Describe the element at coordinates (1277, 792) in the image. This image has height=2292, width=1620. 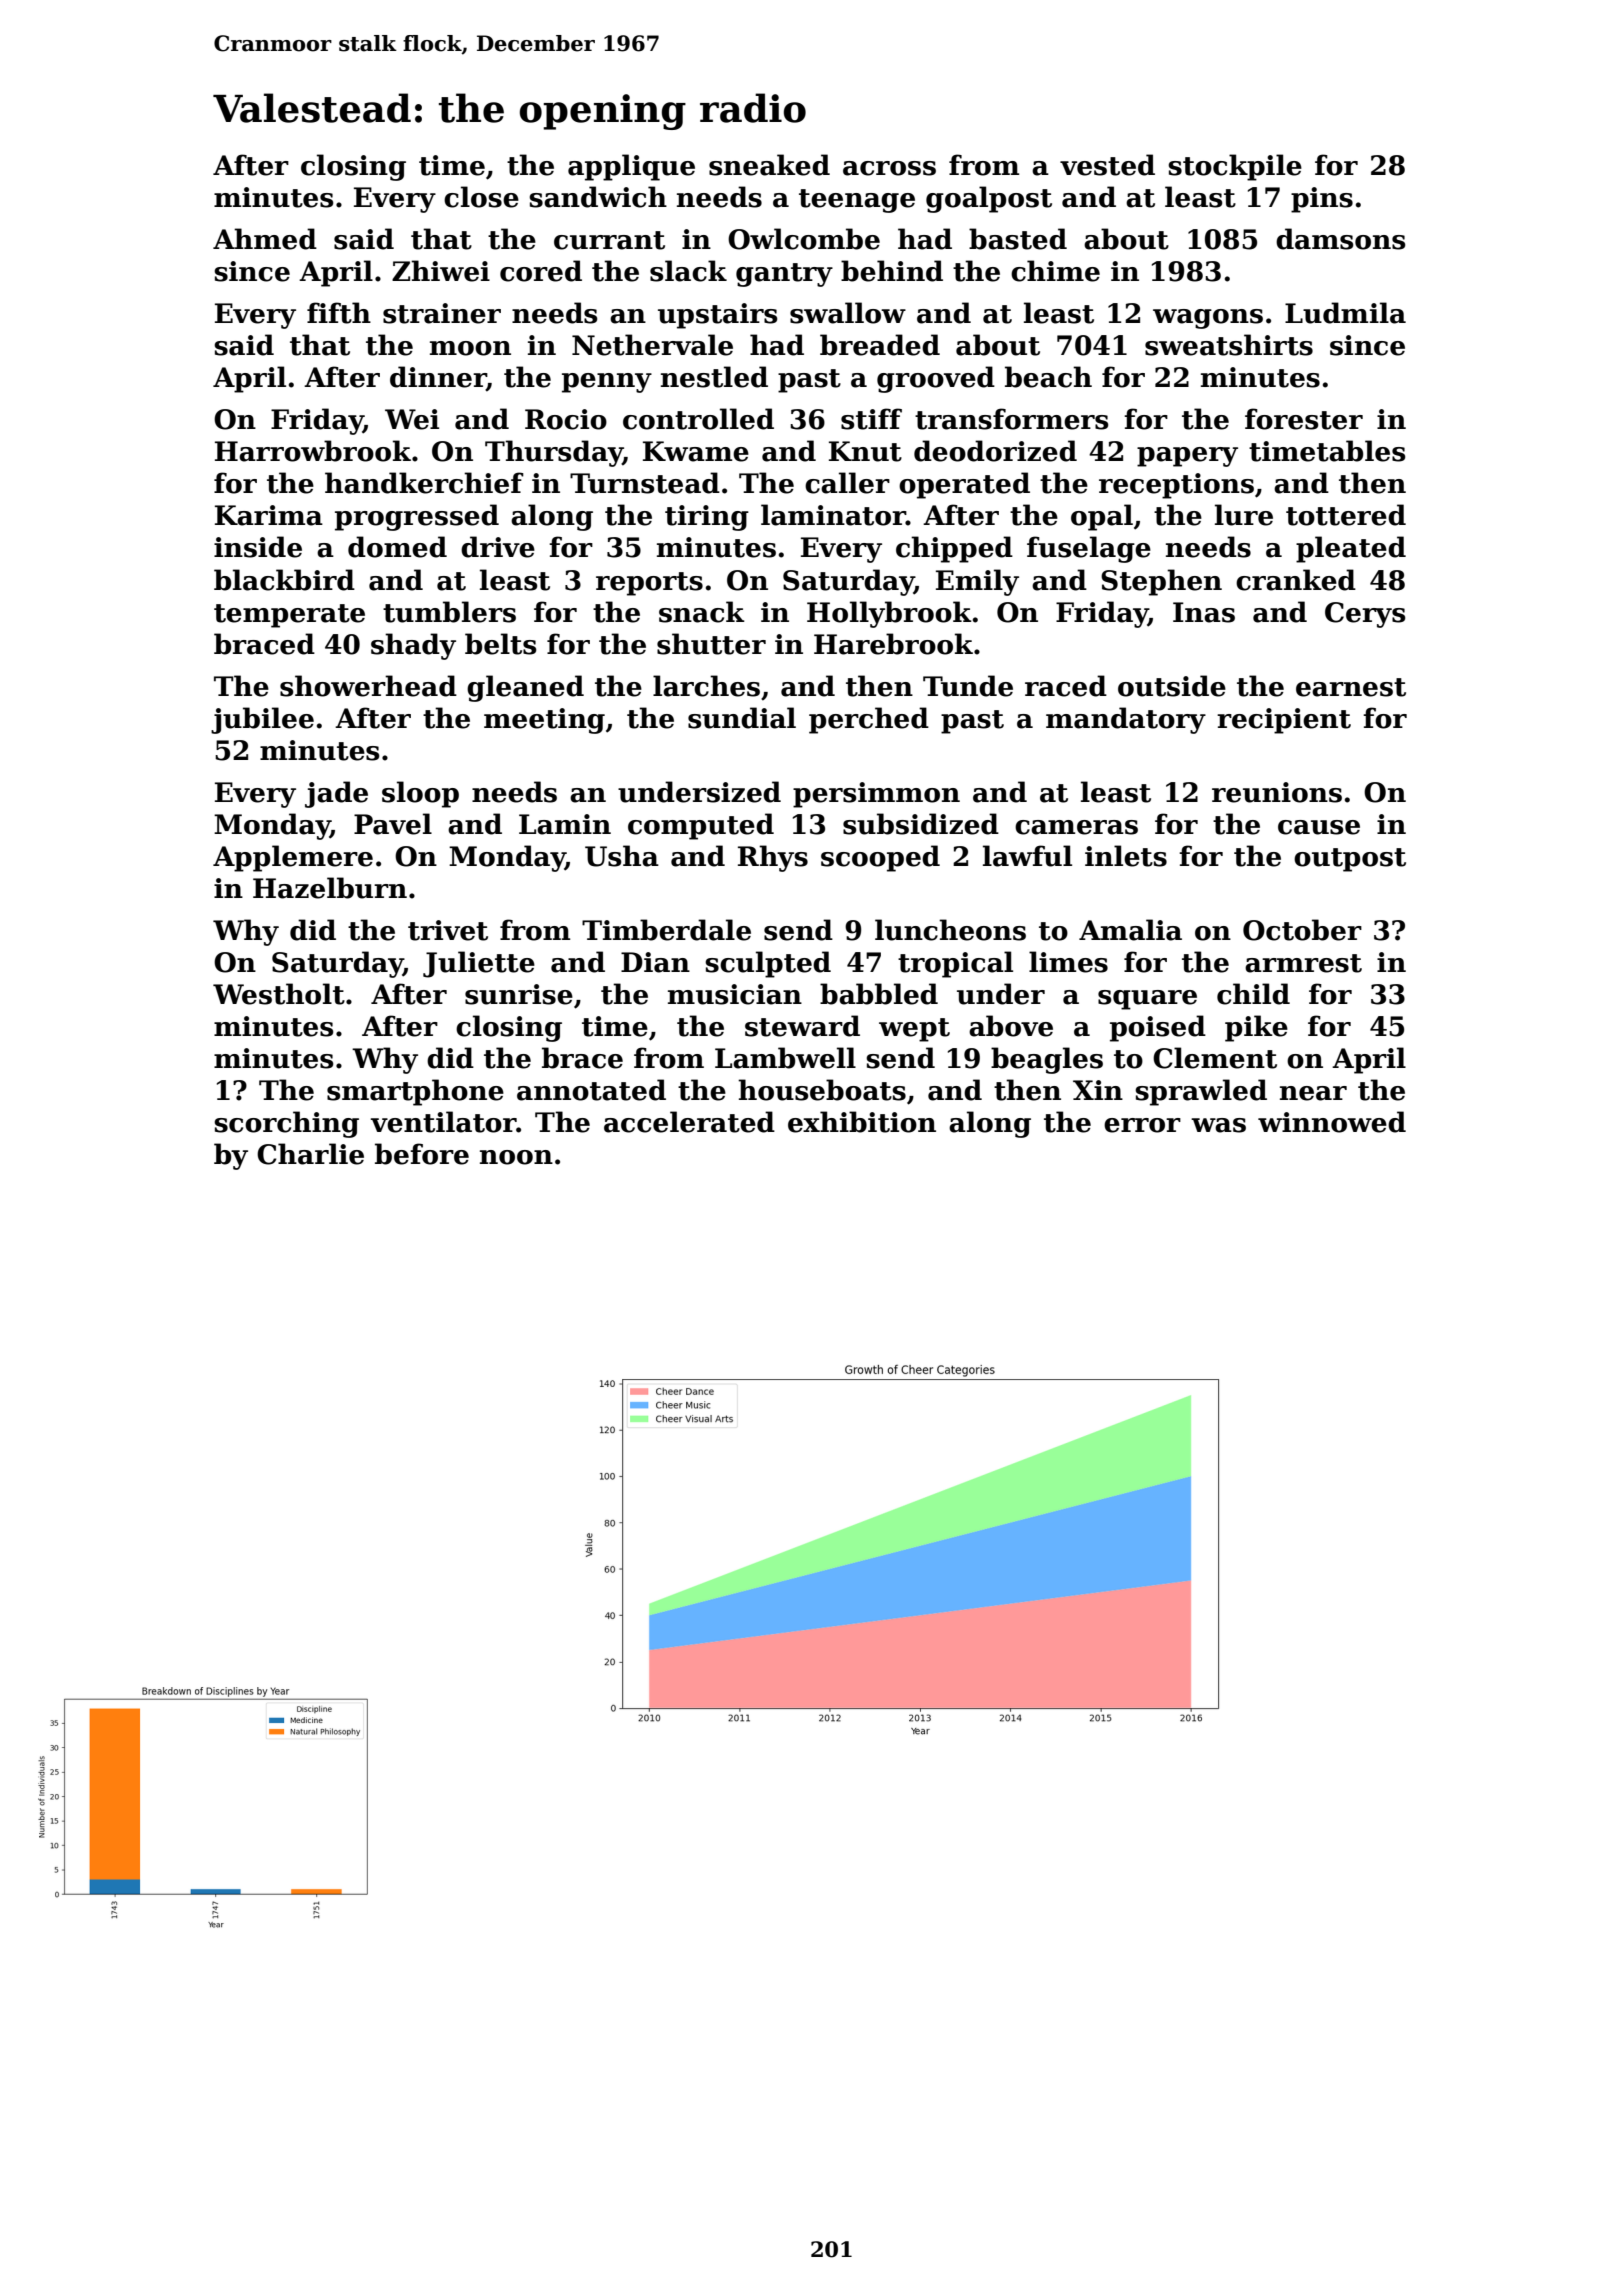
I see `reunions` at that location.
